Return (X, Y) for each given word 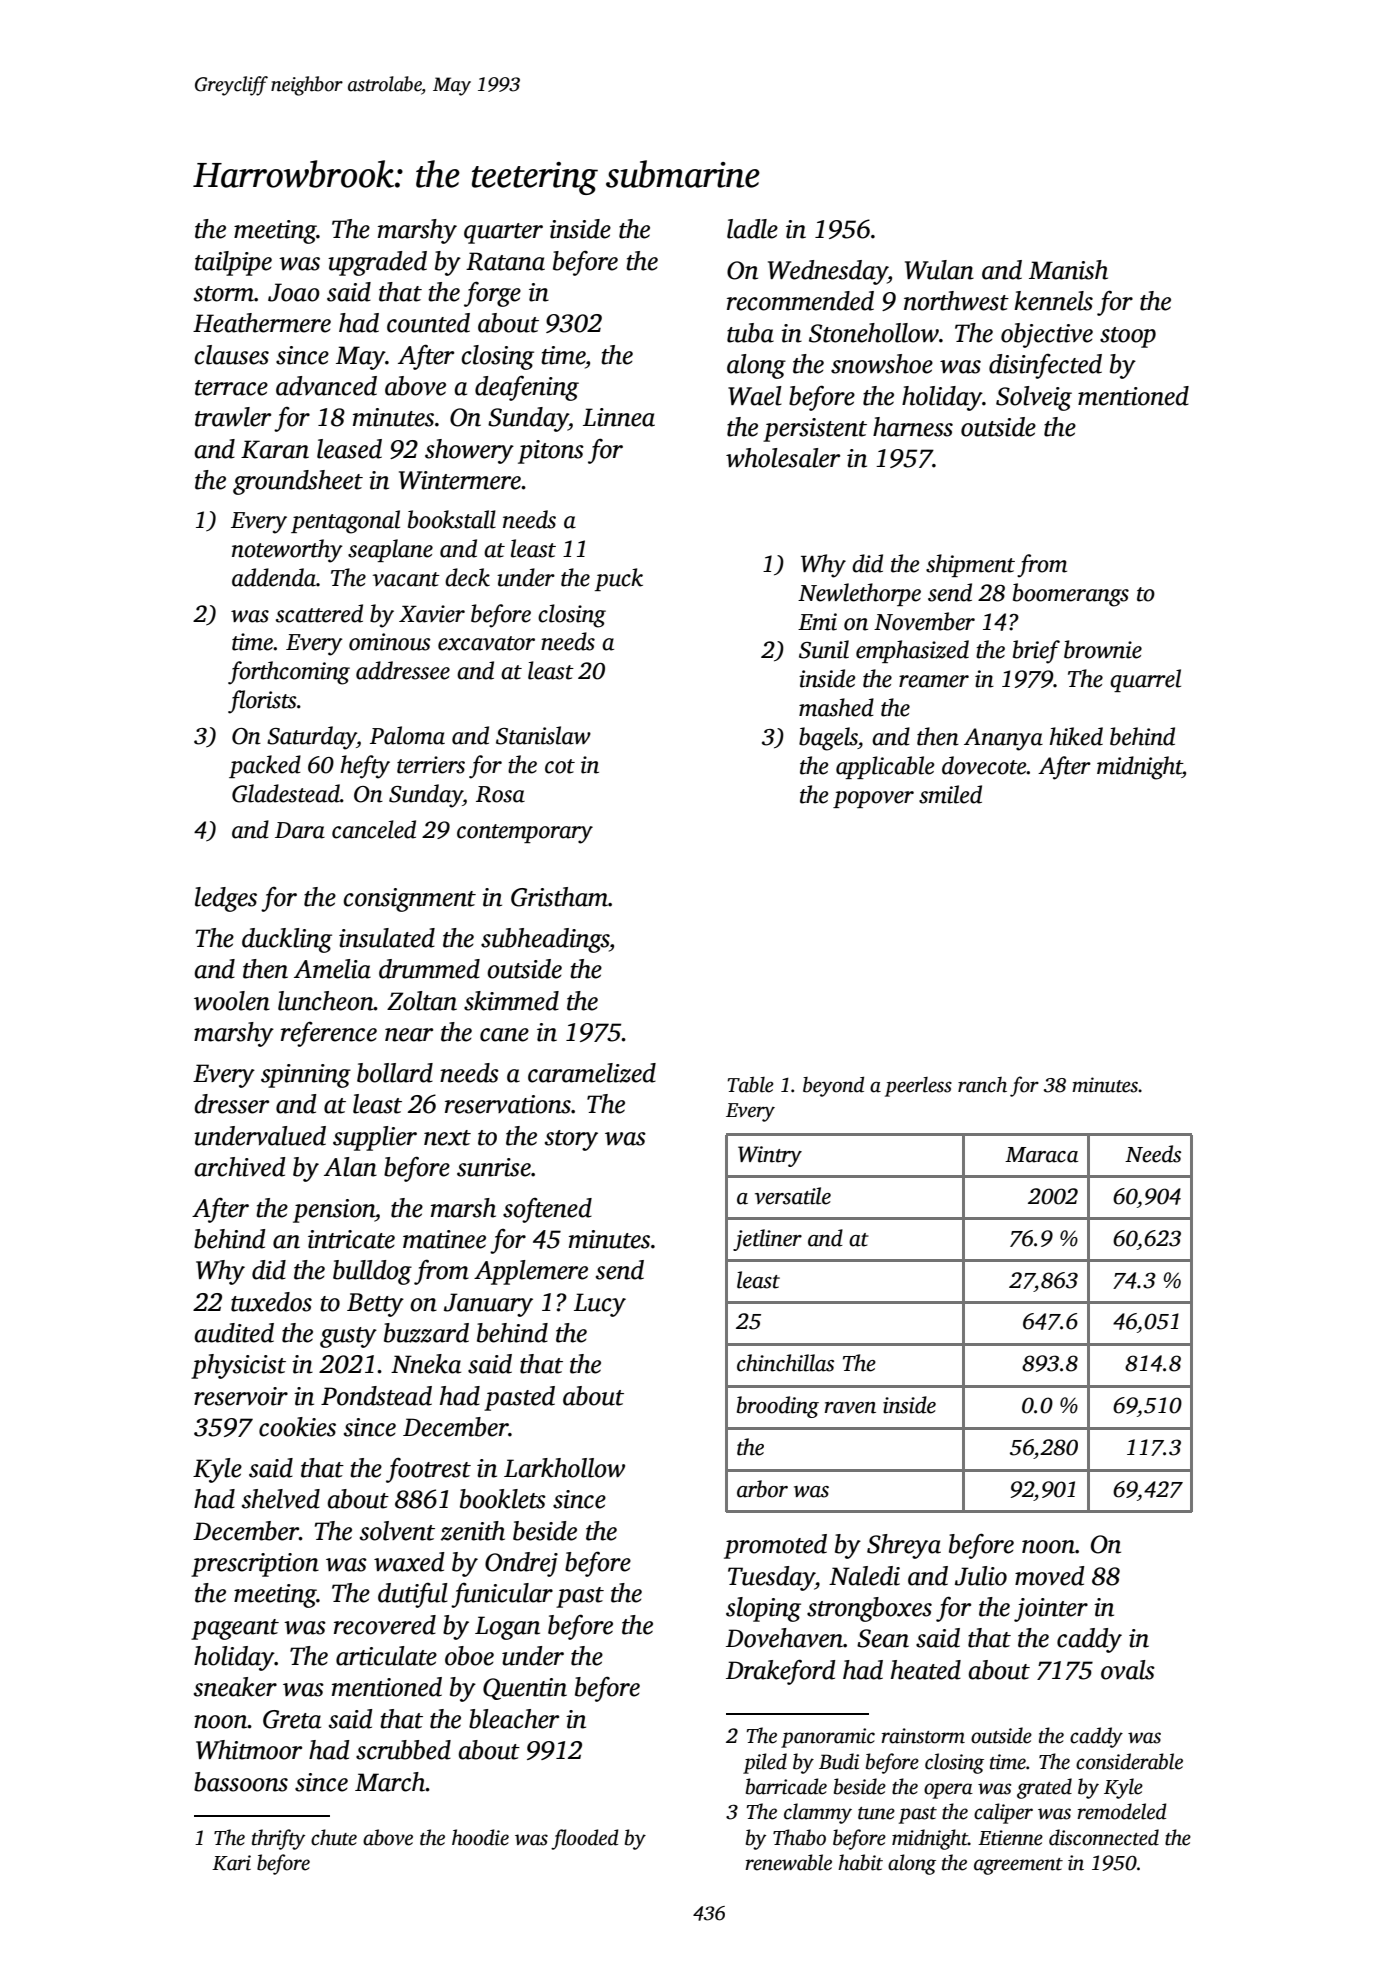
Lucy (600, 1305)
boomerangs (1071, 595)
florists (262, 702)
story (571, 1140)
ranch (982, 1085)
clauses (231, 355)
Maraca (1041, 1155)
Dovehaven (784, 1638)
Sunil (824, 649)
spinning (306, 1076)
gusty (348, 1337)
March (390, 1782)
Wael (755, 396)
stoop (1128, 337)
